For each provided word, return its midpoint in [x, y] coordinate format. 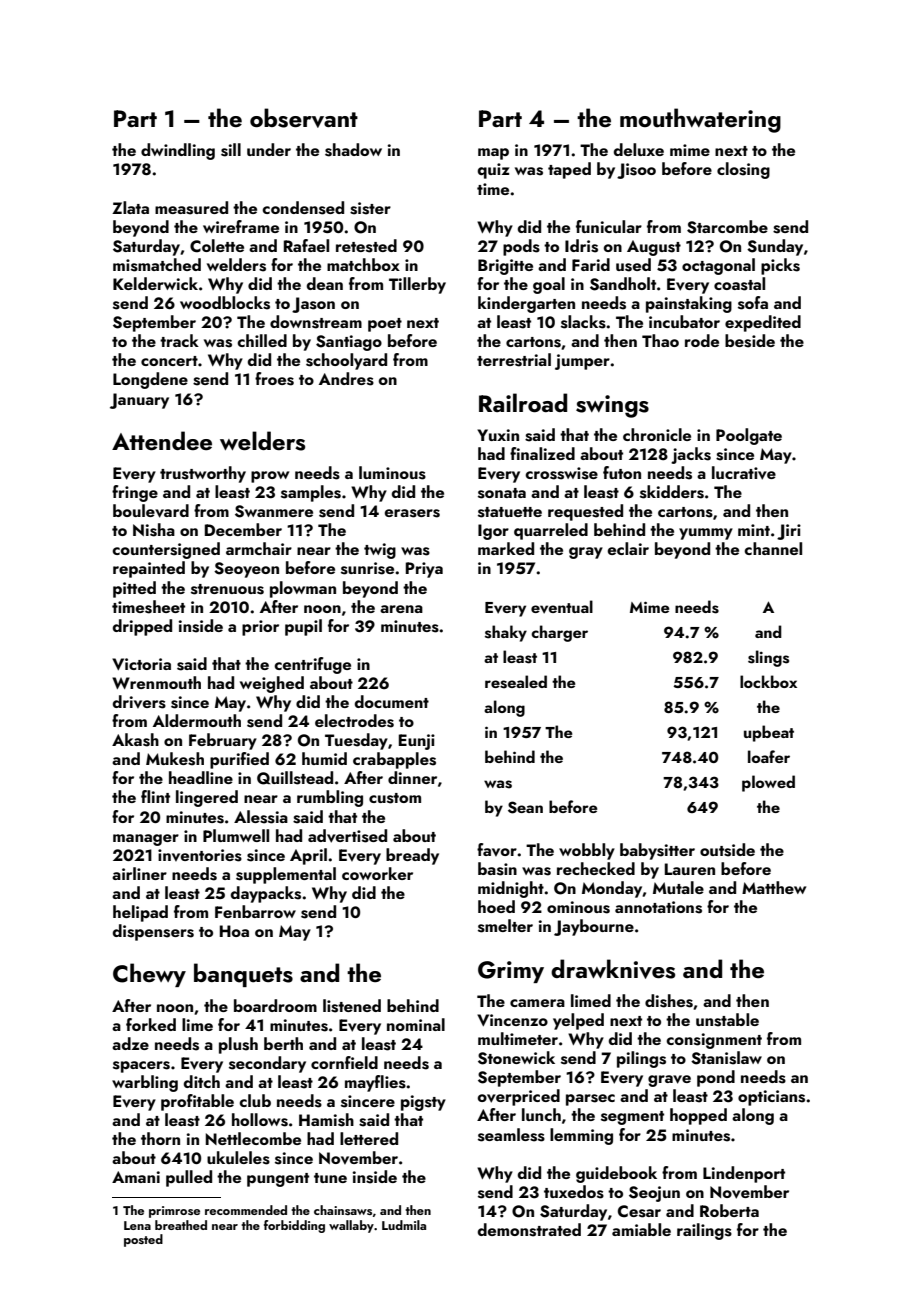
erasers [412, 513]
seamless [511, 1135]
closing [743, 170]
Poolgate [749, 436]
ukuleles [238, 1158]
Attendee [162, 440]
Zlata [130, 207]
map [493, 154]
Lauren [690, 869]
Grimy [511, 972]
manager [146, 840]
